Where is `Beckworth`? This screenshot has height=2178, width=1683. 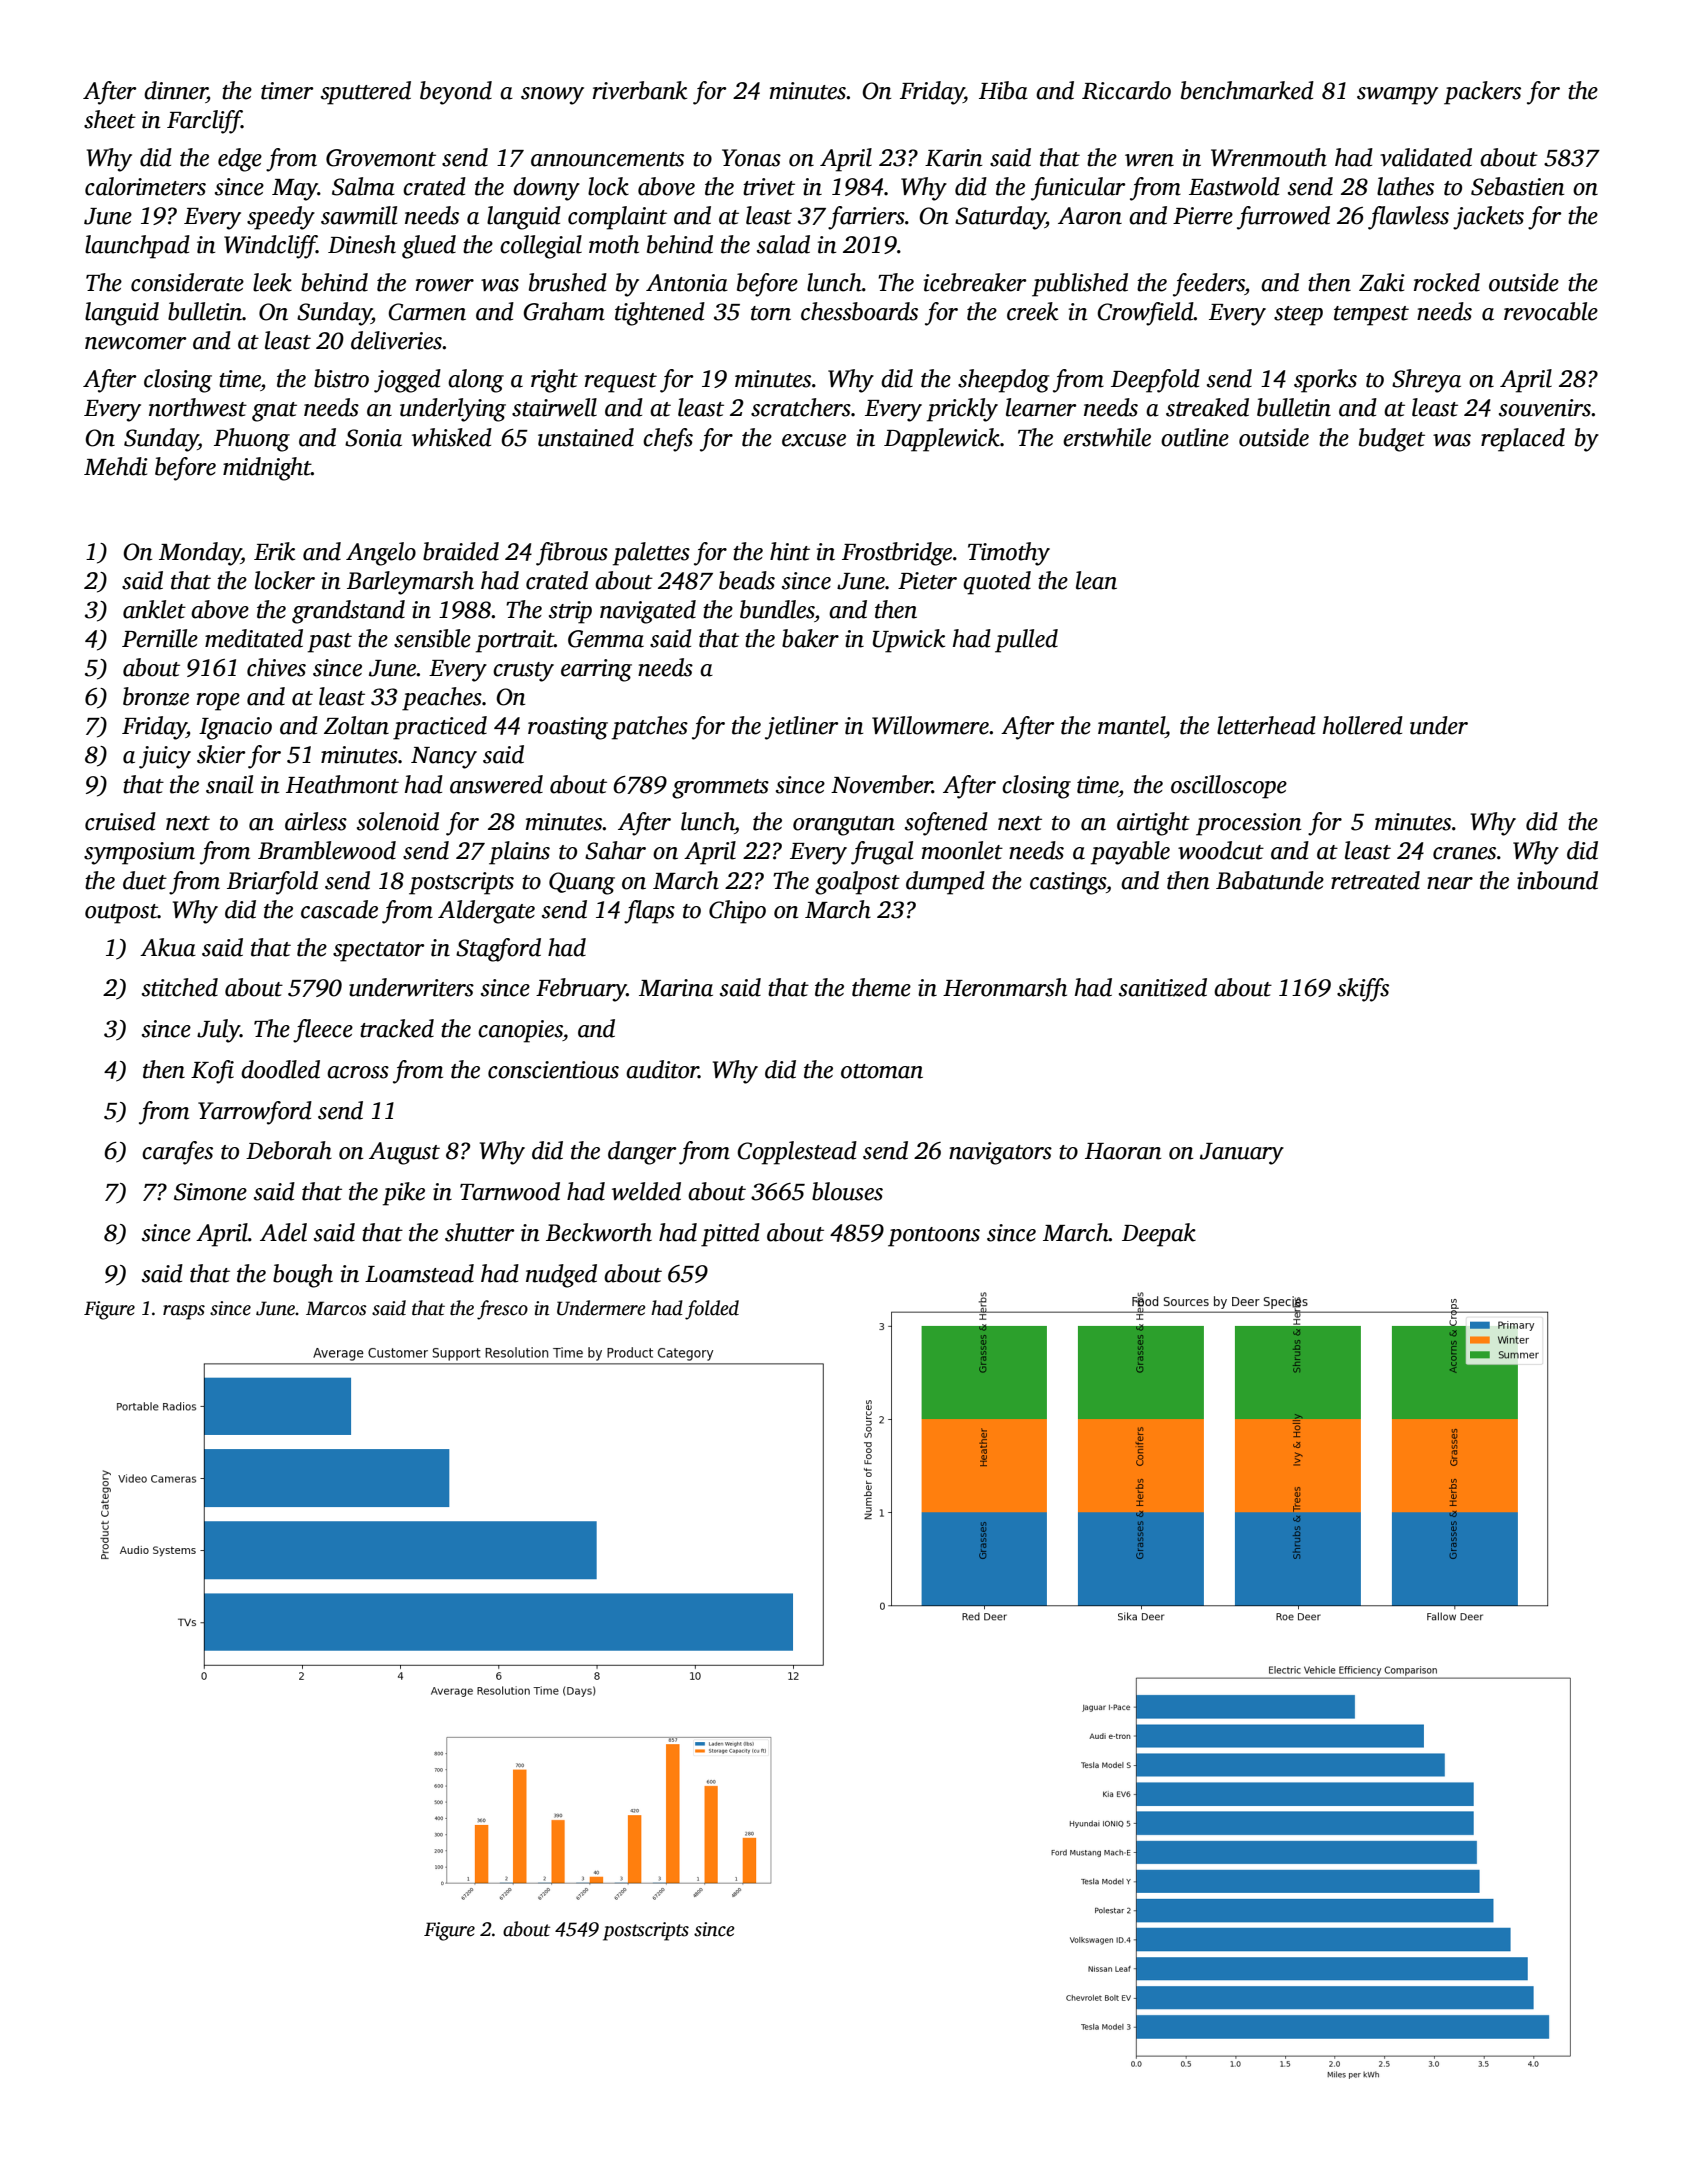 Beckworth is located at coordinates (599, 1232).
